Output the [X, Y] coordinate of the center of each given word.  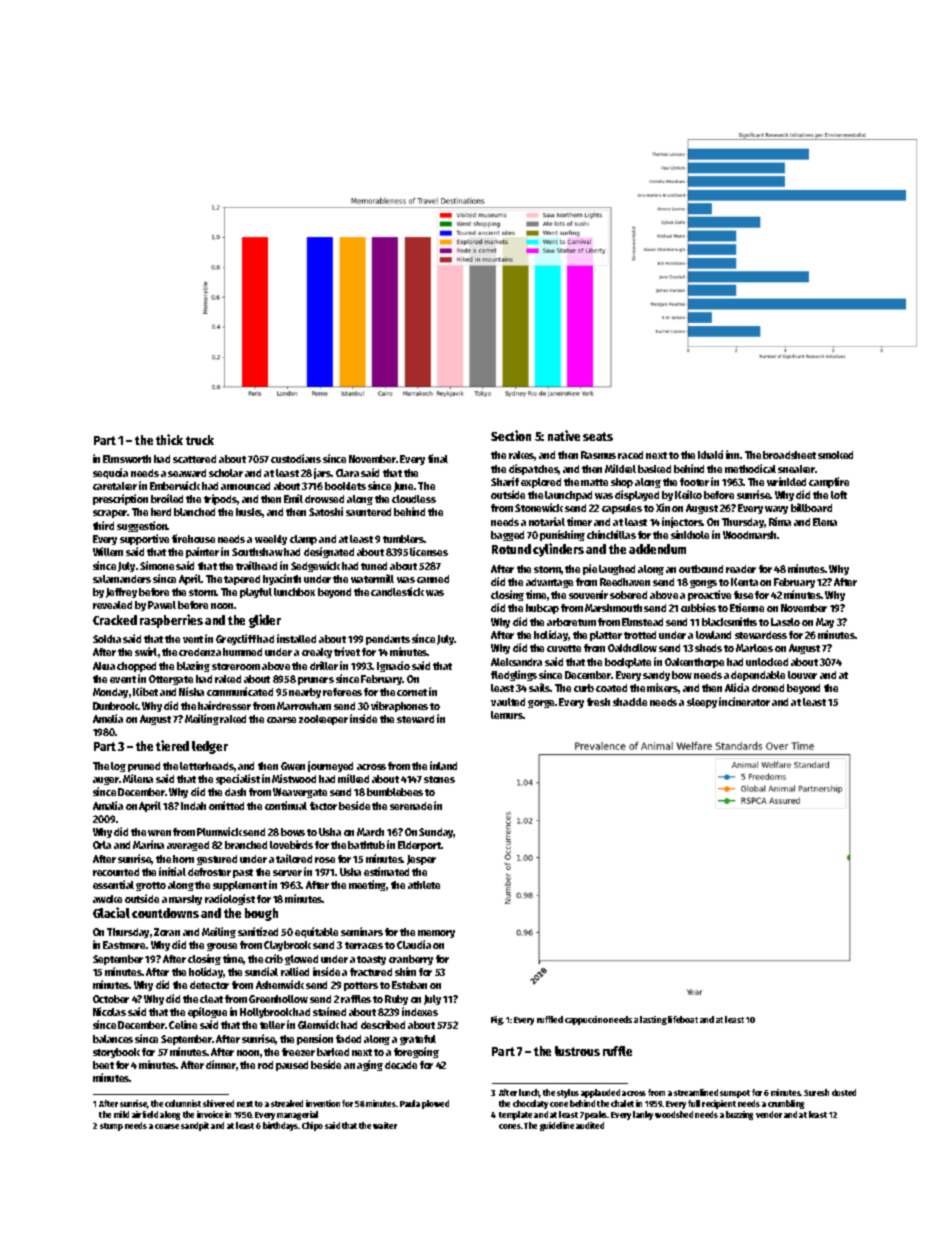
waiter [385, 1125]
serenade [411, 806]
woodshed [674, 1114]
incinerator [744, 701]
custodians [296, 458]
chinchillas [611, 534]
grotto [151, 886]
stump [111, 1127]
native [564, 435]
